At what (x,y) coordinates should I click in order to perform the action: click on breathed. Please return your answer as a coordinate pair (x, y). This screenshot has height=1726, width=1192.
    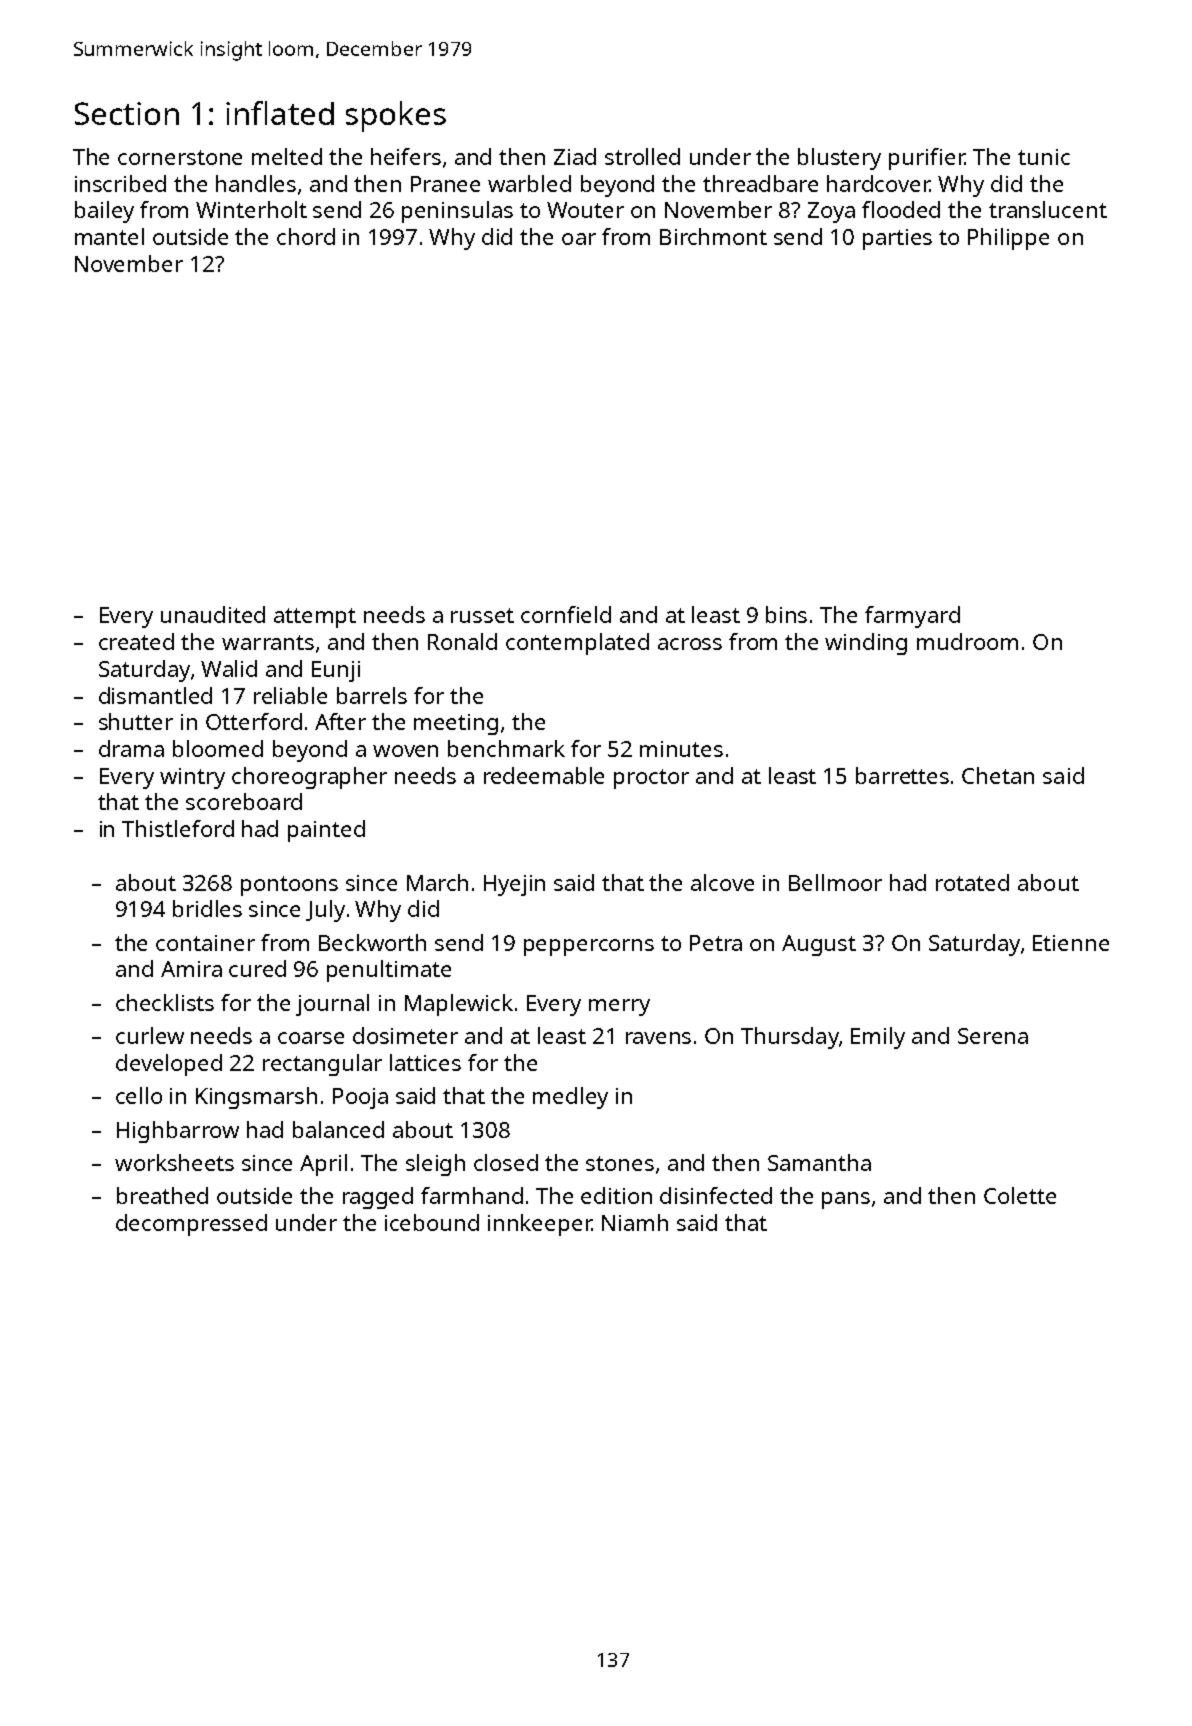
    Looking at the image, I should click on (162, 1195).
